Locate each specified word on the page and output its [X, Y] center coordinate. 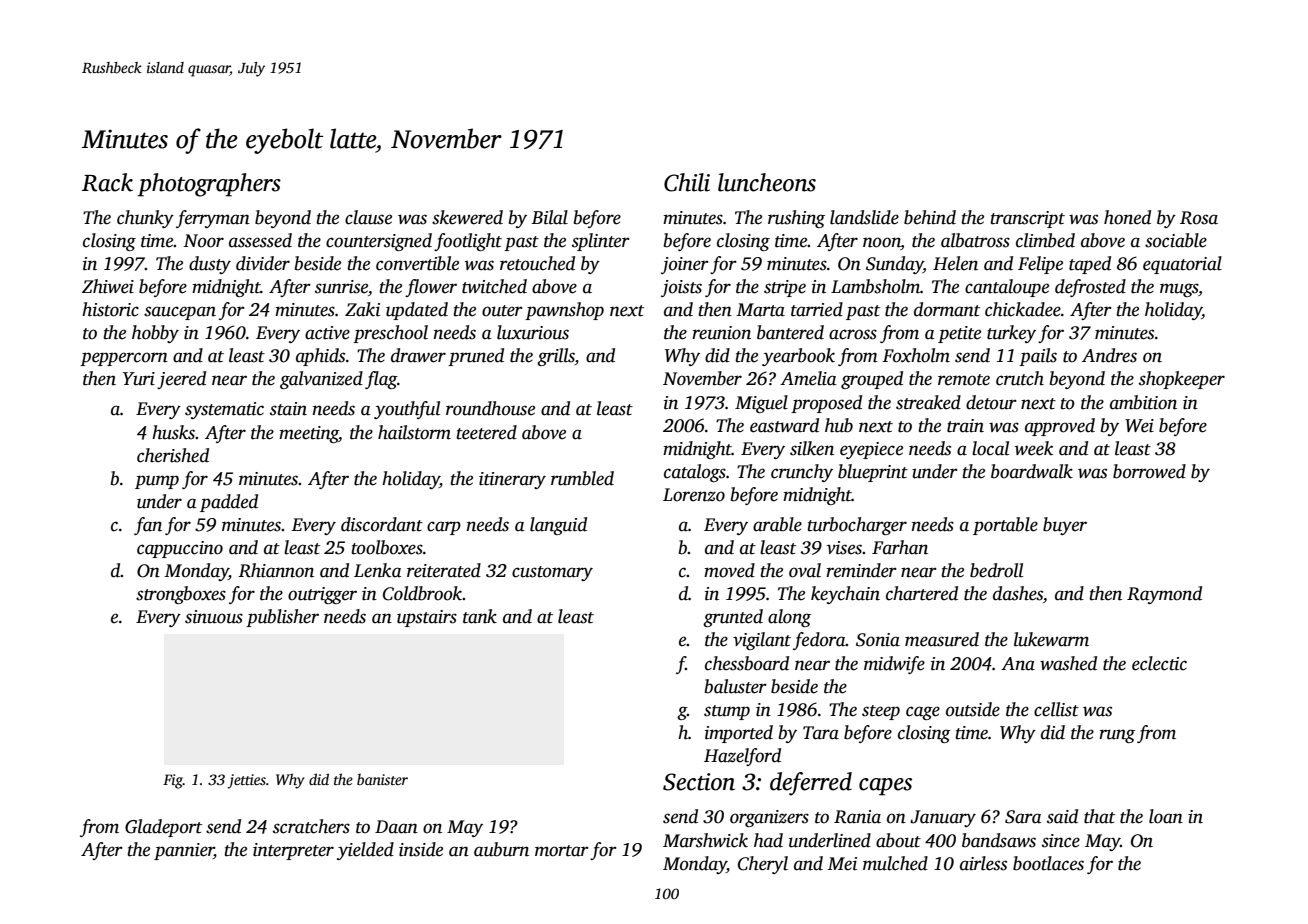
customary [552, 573]
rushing [796, 219]
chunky [145, 219]
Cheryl [763, 865]
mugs [1179, 290]
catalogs [695, 473]
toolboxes [387, 547]
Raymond [1164, 595]
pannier [184, 851]
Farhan [900, 547]
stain [288, 409]
